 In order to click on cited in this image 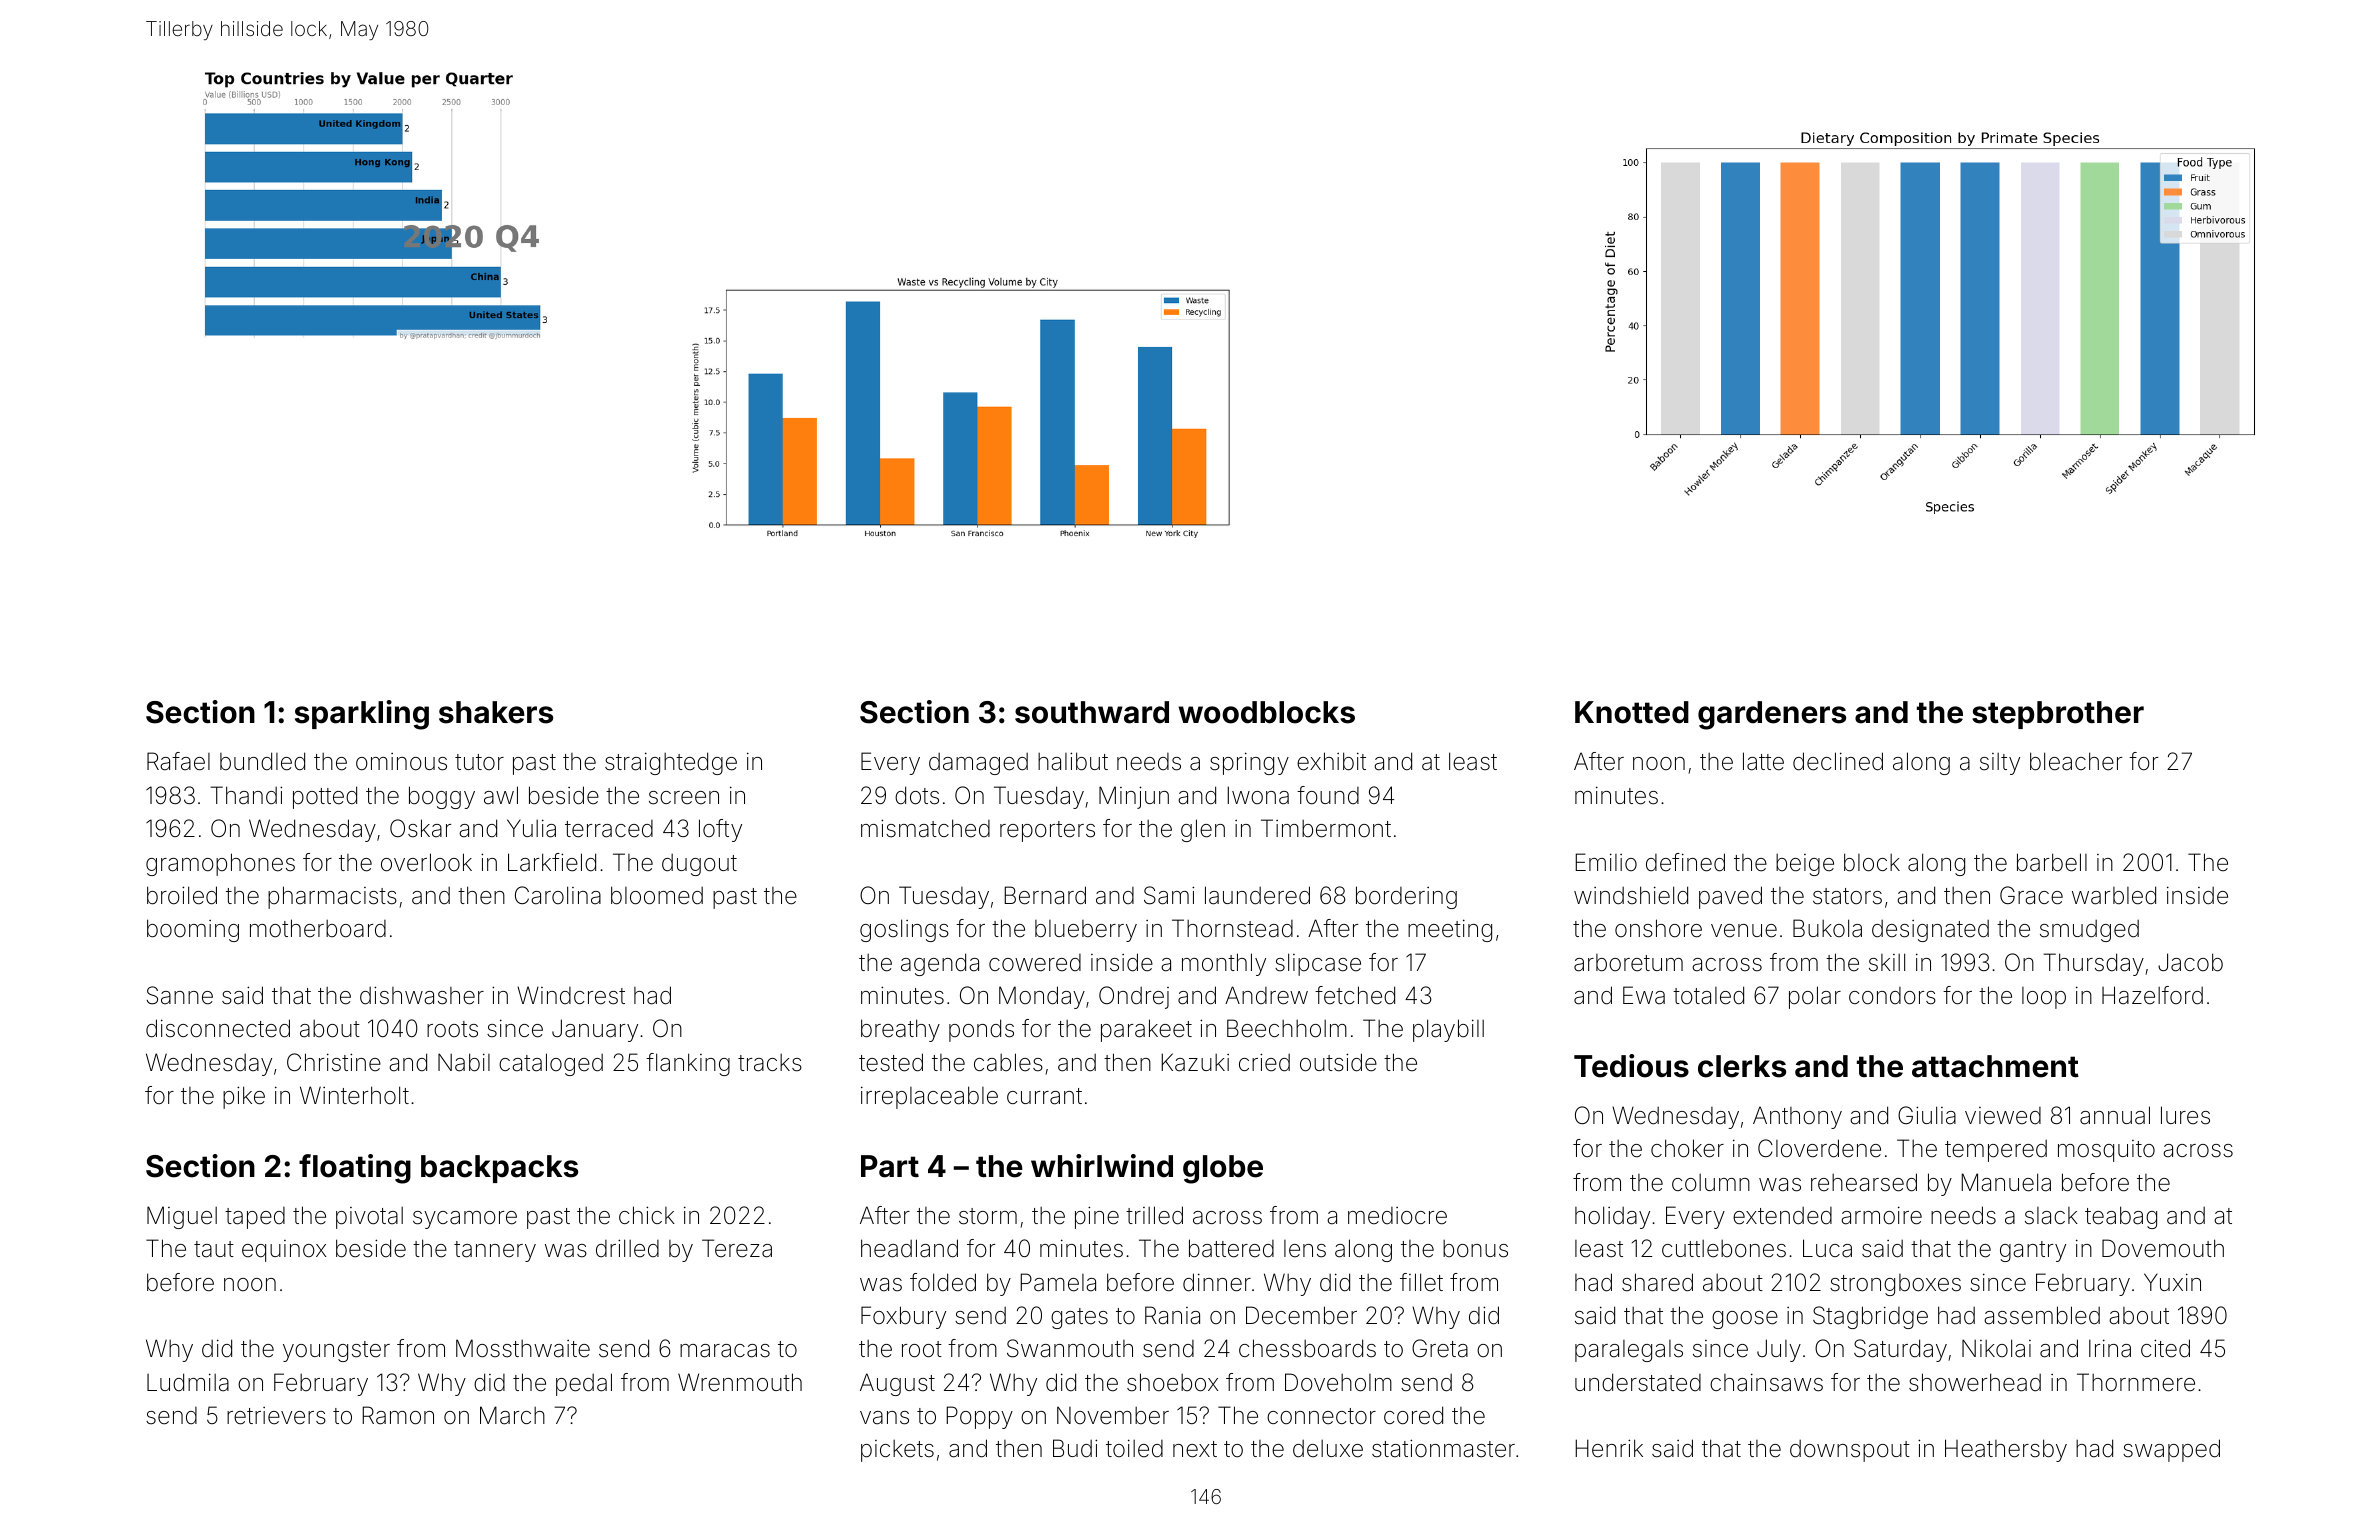, I will do `click(2165, 1348)`.
